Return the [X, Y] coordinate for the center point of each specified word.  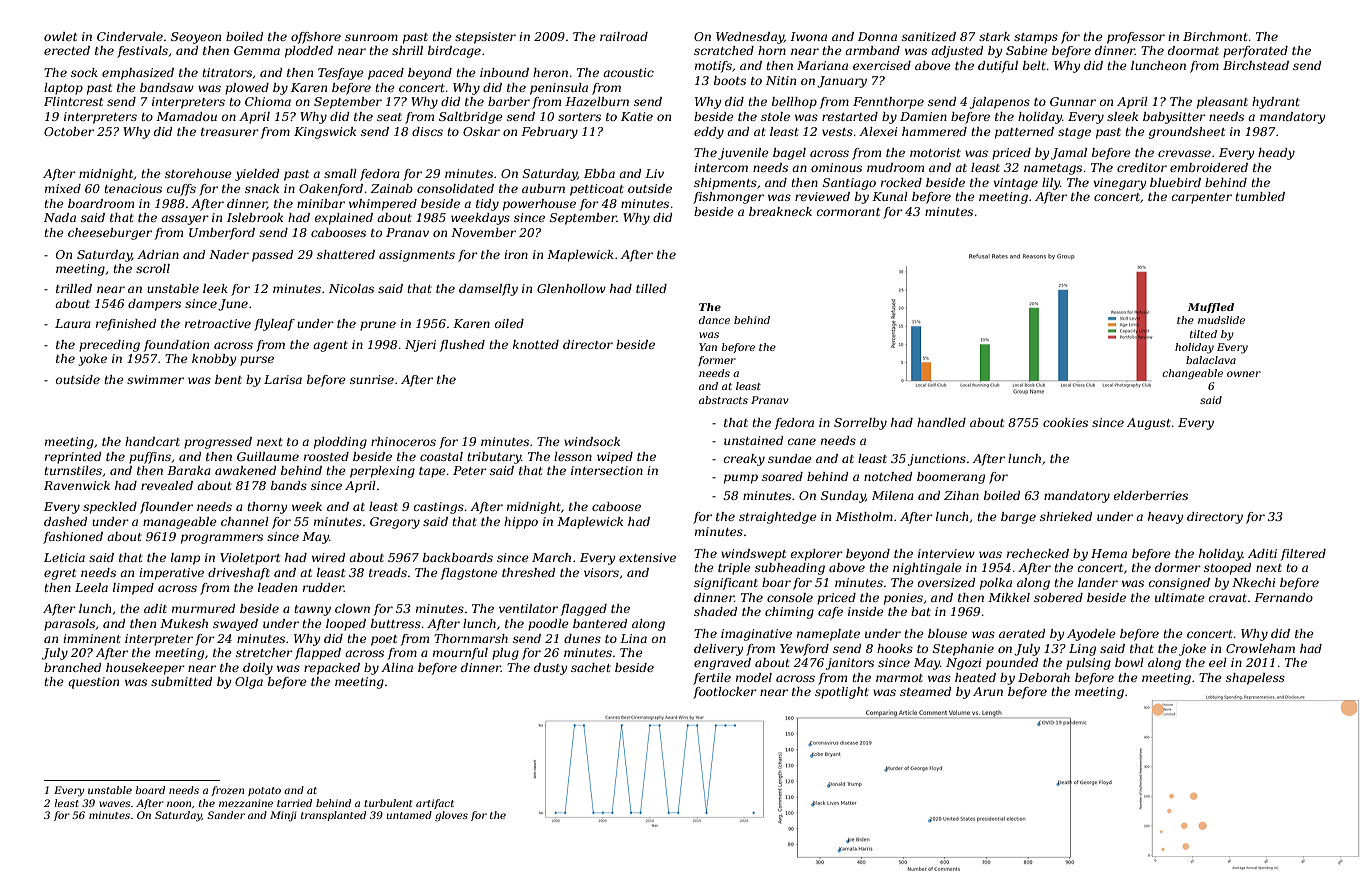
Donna [877, 36]
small [340, 173]
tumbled [1260, 196]
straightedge [778, 518]
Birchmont [1215, 36]
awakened [245, 470]
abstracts [723, 400]
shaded [715, 611]
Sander [226, 815]
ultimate [1180, 597]
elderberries [1151, 495]
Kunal [890, 196]
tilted [1203, 334]
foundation [176, 346]
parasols [69, 625]
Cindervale [130, 36]
